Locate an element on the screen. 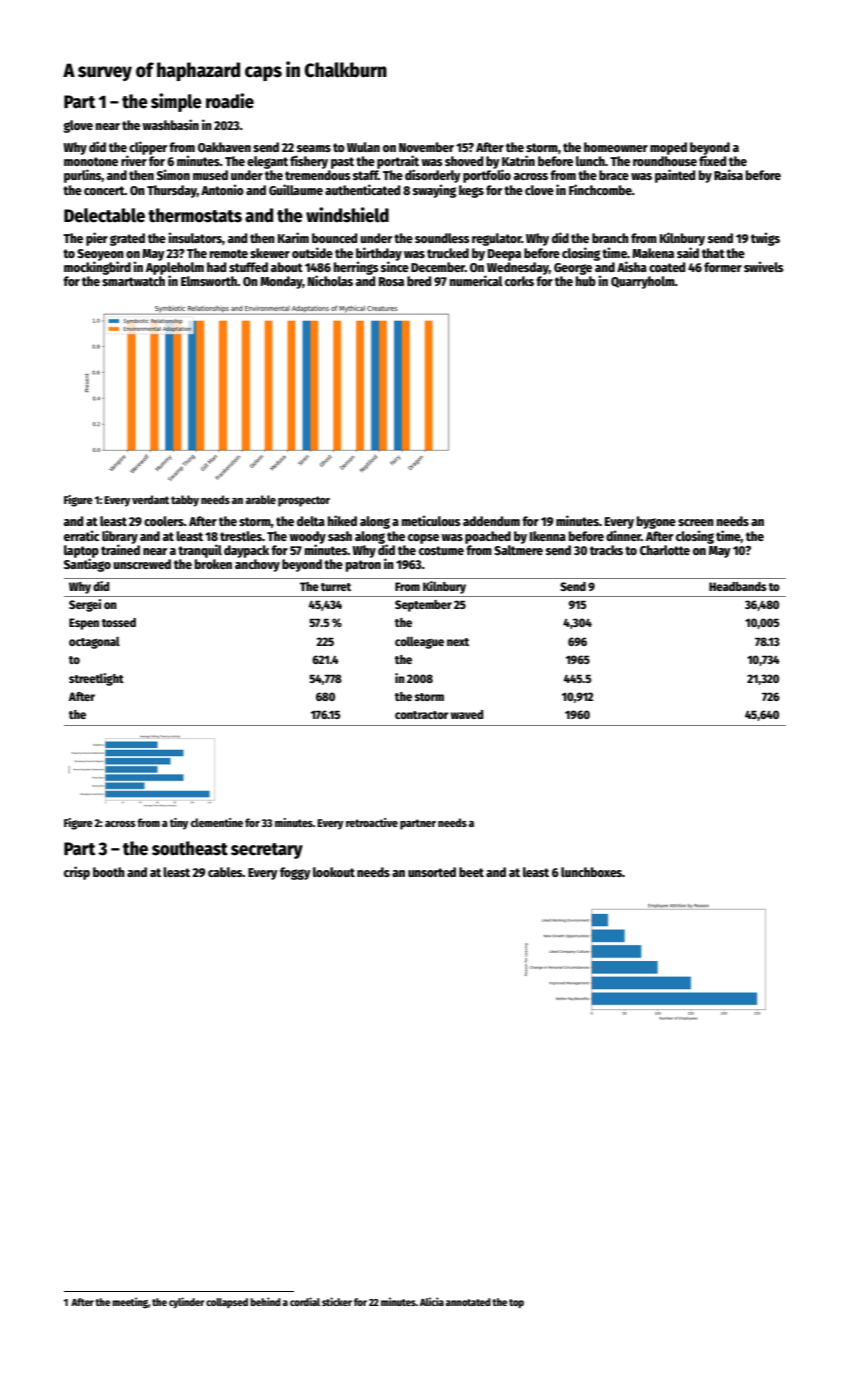  roadie is located at coordinates (230, 101).
